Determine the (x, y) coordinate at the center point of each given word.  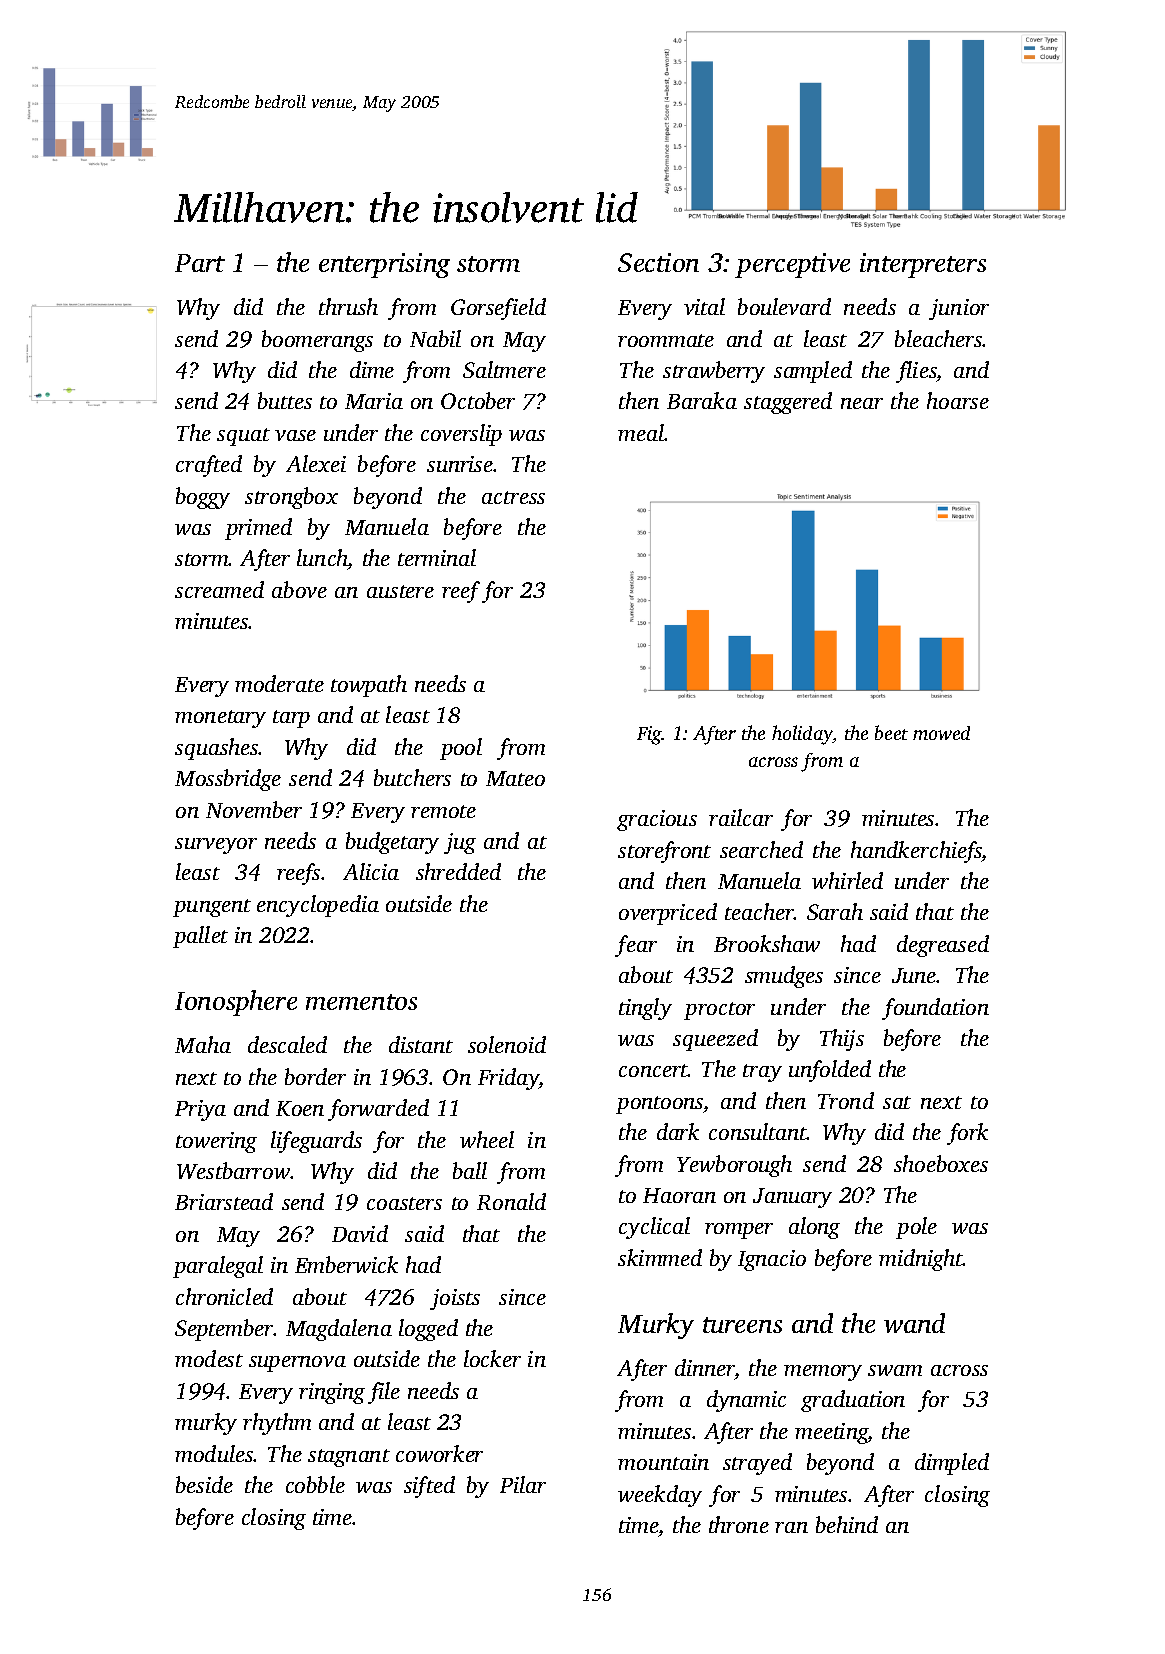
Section (658, 262)
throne (739, 1524)
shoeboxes (941, 1163)
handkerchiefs (916, 852)
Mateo (515, 778)
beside (204, 1484)
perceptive (792, 265)
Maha (203, 1044)
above (299, 589)
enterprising (384, 265)
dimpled (952, 1464)
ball (470, 1170)
